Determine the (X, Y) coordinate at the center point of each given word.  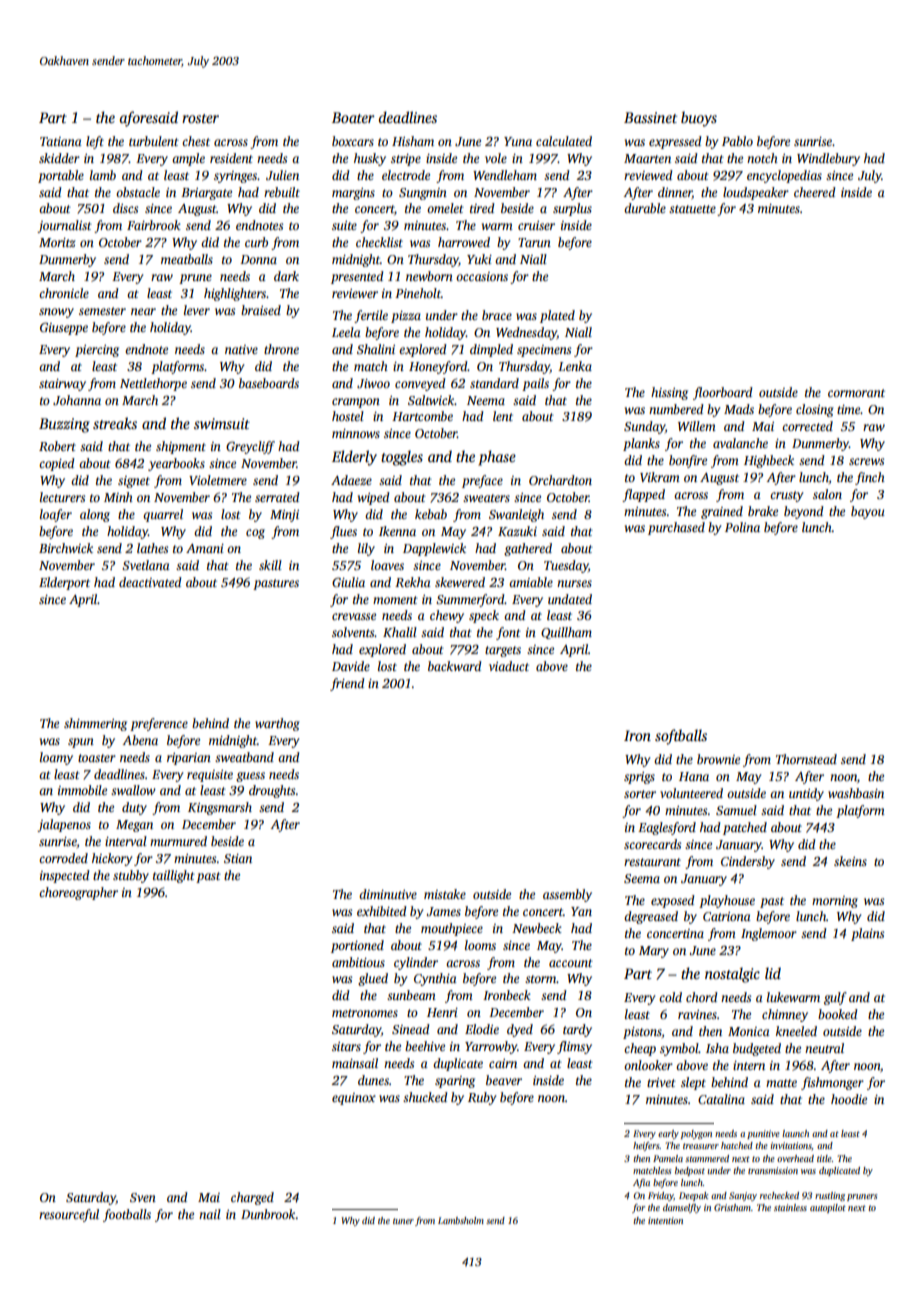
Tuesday (566, 566)
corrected (807, 426)
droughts (272, 791)
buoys (699, 119)
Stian (238, 858)
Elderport (64, 583)
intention (665, 1220)
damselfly (682, 1208)
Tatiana (61, 141)
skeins (850, 861)
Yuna (518, 141)
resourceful (69, 1215)
